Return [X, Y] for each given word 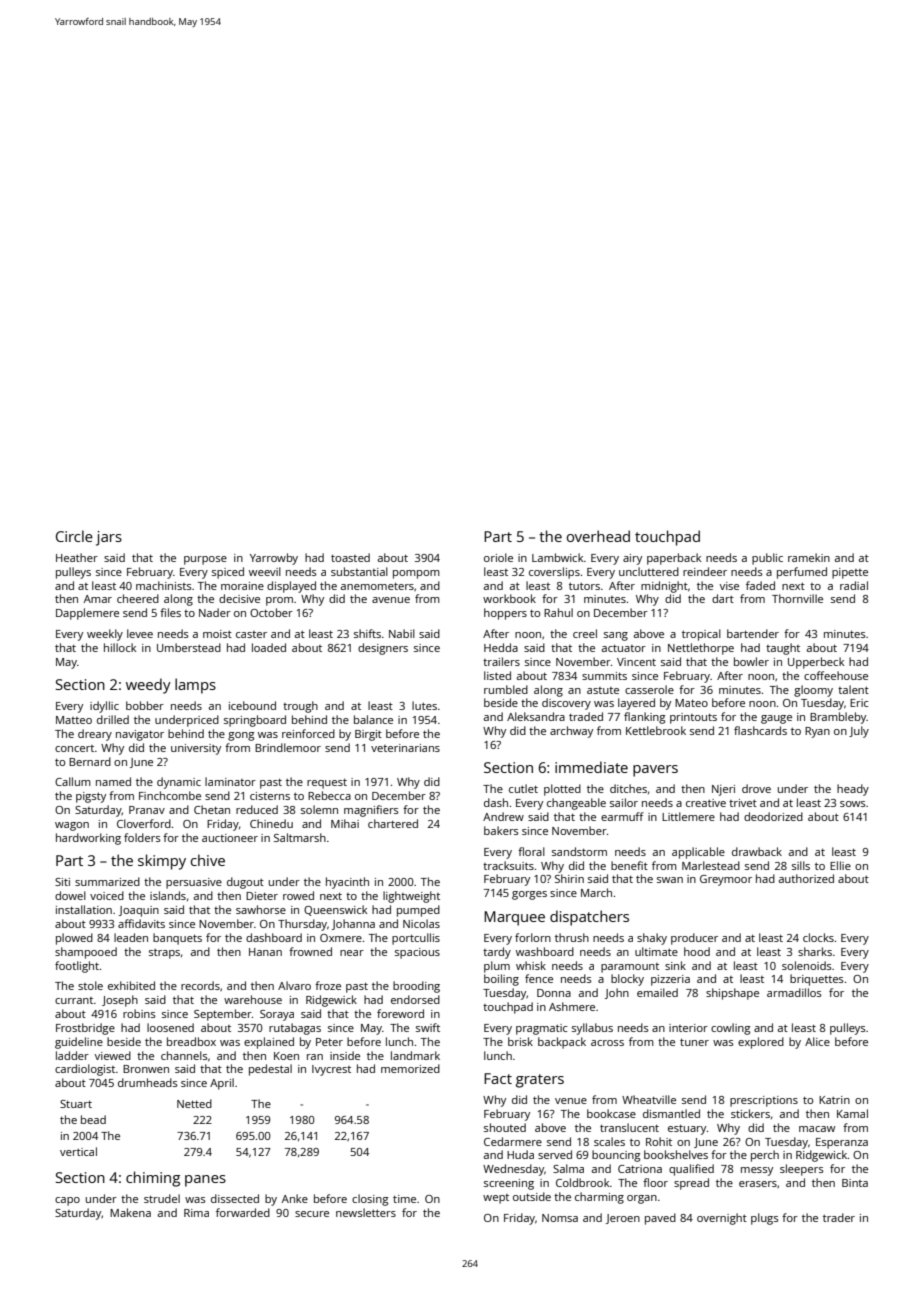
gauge [776, 719]
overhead [598, 536]
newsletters [366, 1212]
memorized [410, 1068]
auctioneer [230, 838]
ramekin [809, 557]
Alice [817, 1041]
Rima [196, 1213]
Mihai [345, 823]
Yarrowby [274, 559]
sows [853, 804]
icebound [252, 705]
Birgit [368, 735]
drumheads [148, 1082]
